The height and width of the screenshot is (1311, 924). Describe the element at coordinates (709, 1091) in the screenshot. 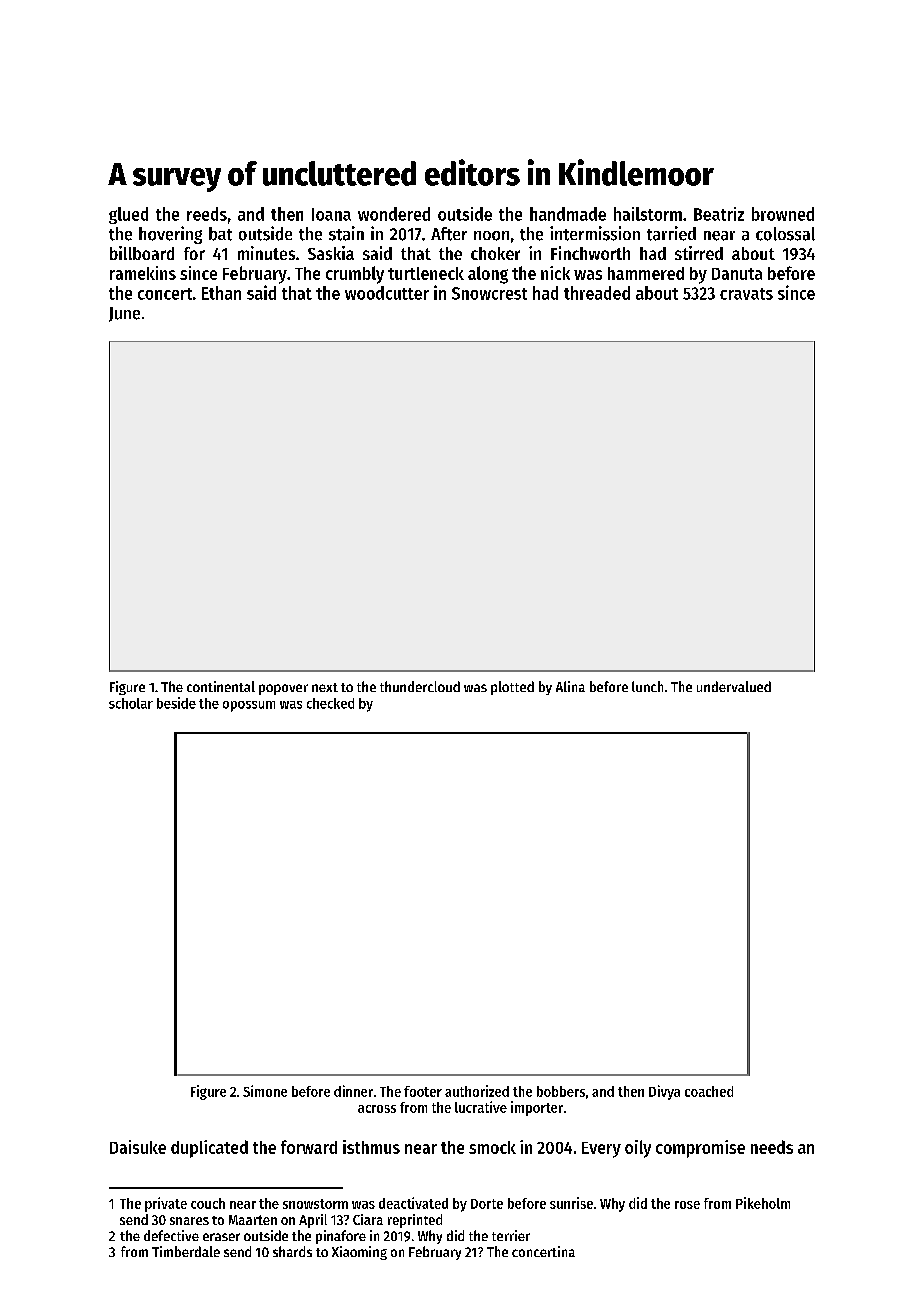

I see `coached` at that location.
